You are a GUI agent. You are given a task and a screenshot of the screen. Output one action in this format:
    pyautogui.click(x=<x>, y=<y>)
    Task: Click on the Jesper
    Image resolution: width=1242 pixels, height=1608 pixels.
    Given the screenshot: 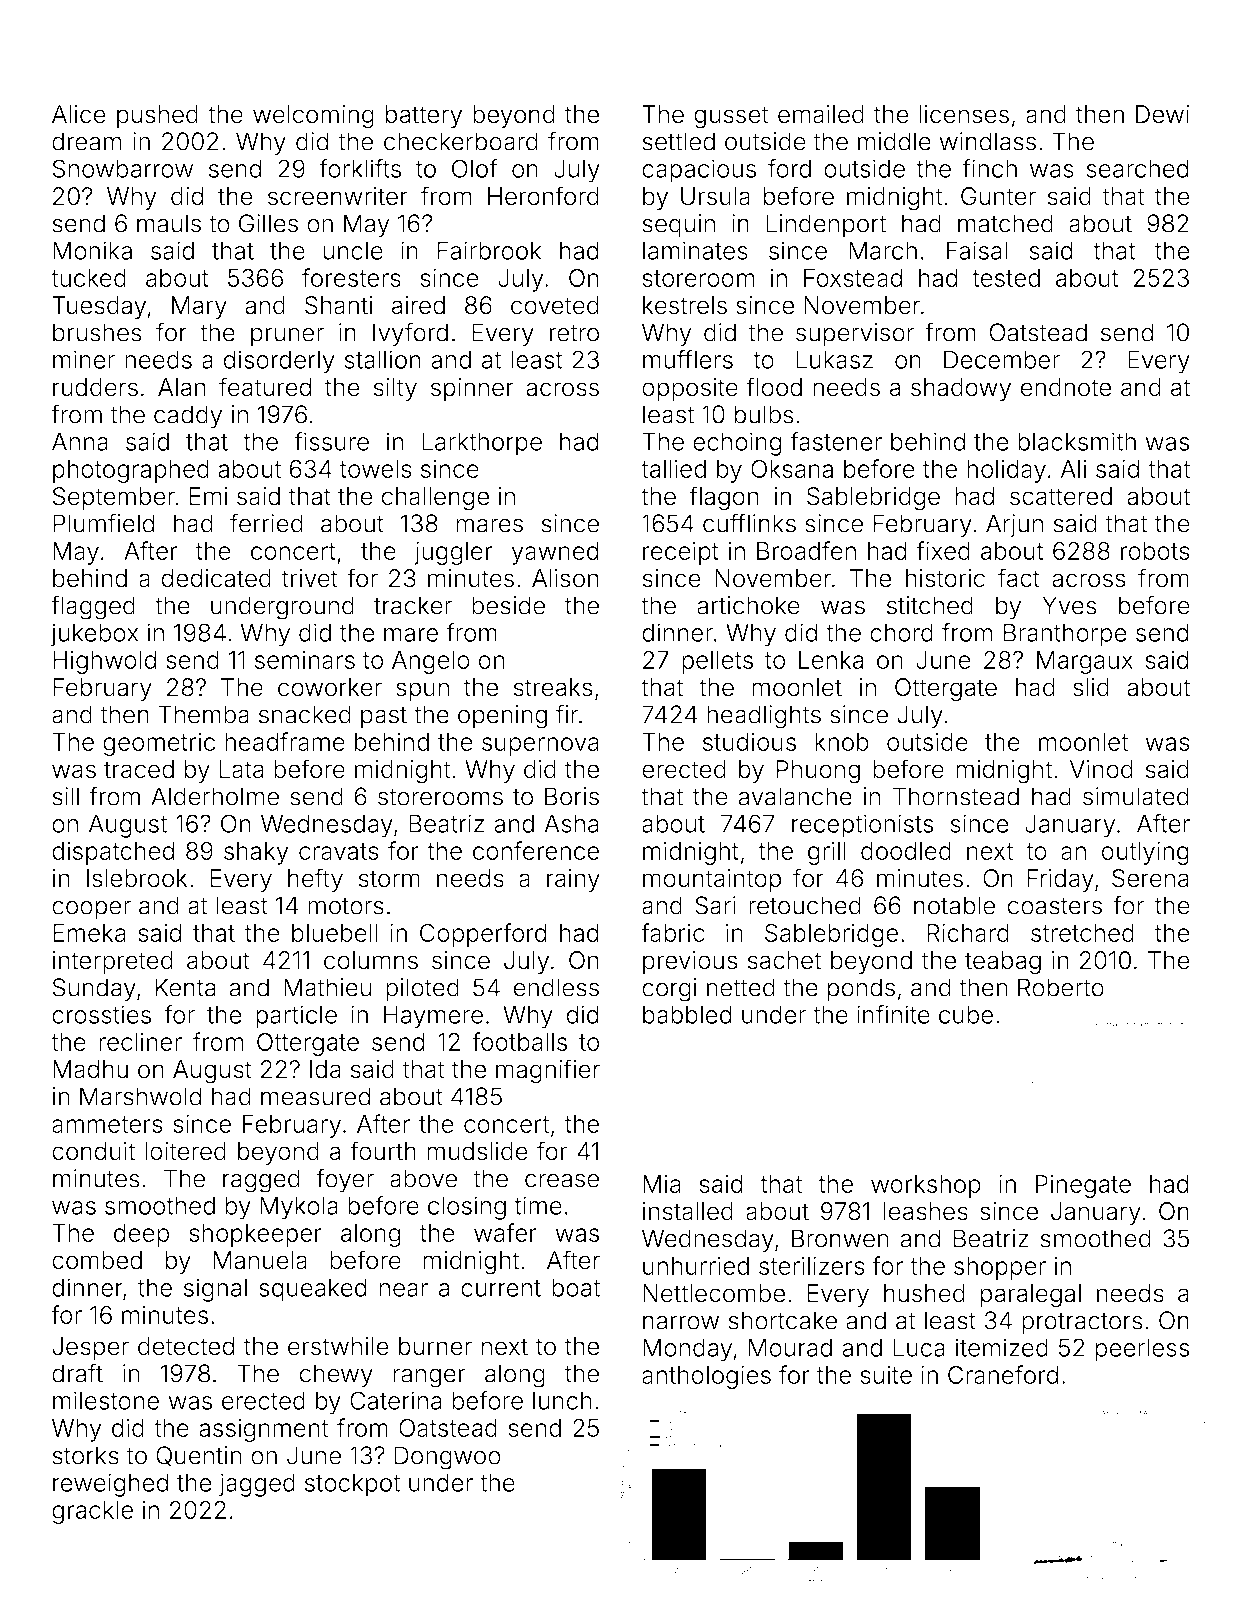 What is the action you would take?
    pyautogui.click(x=90, y=1348)
